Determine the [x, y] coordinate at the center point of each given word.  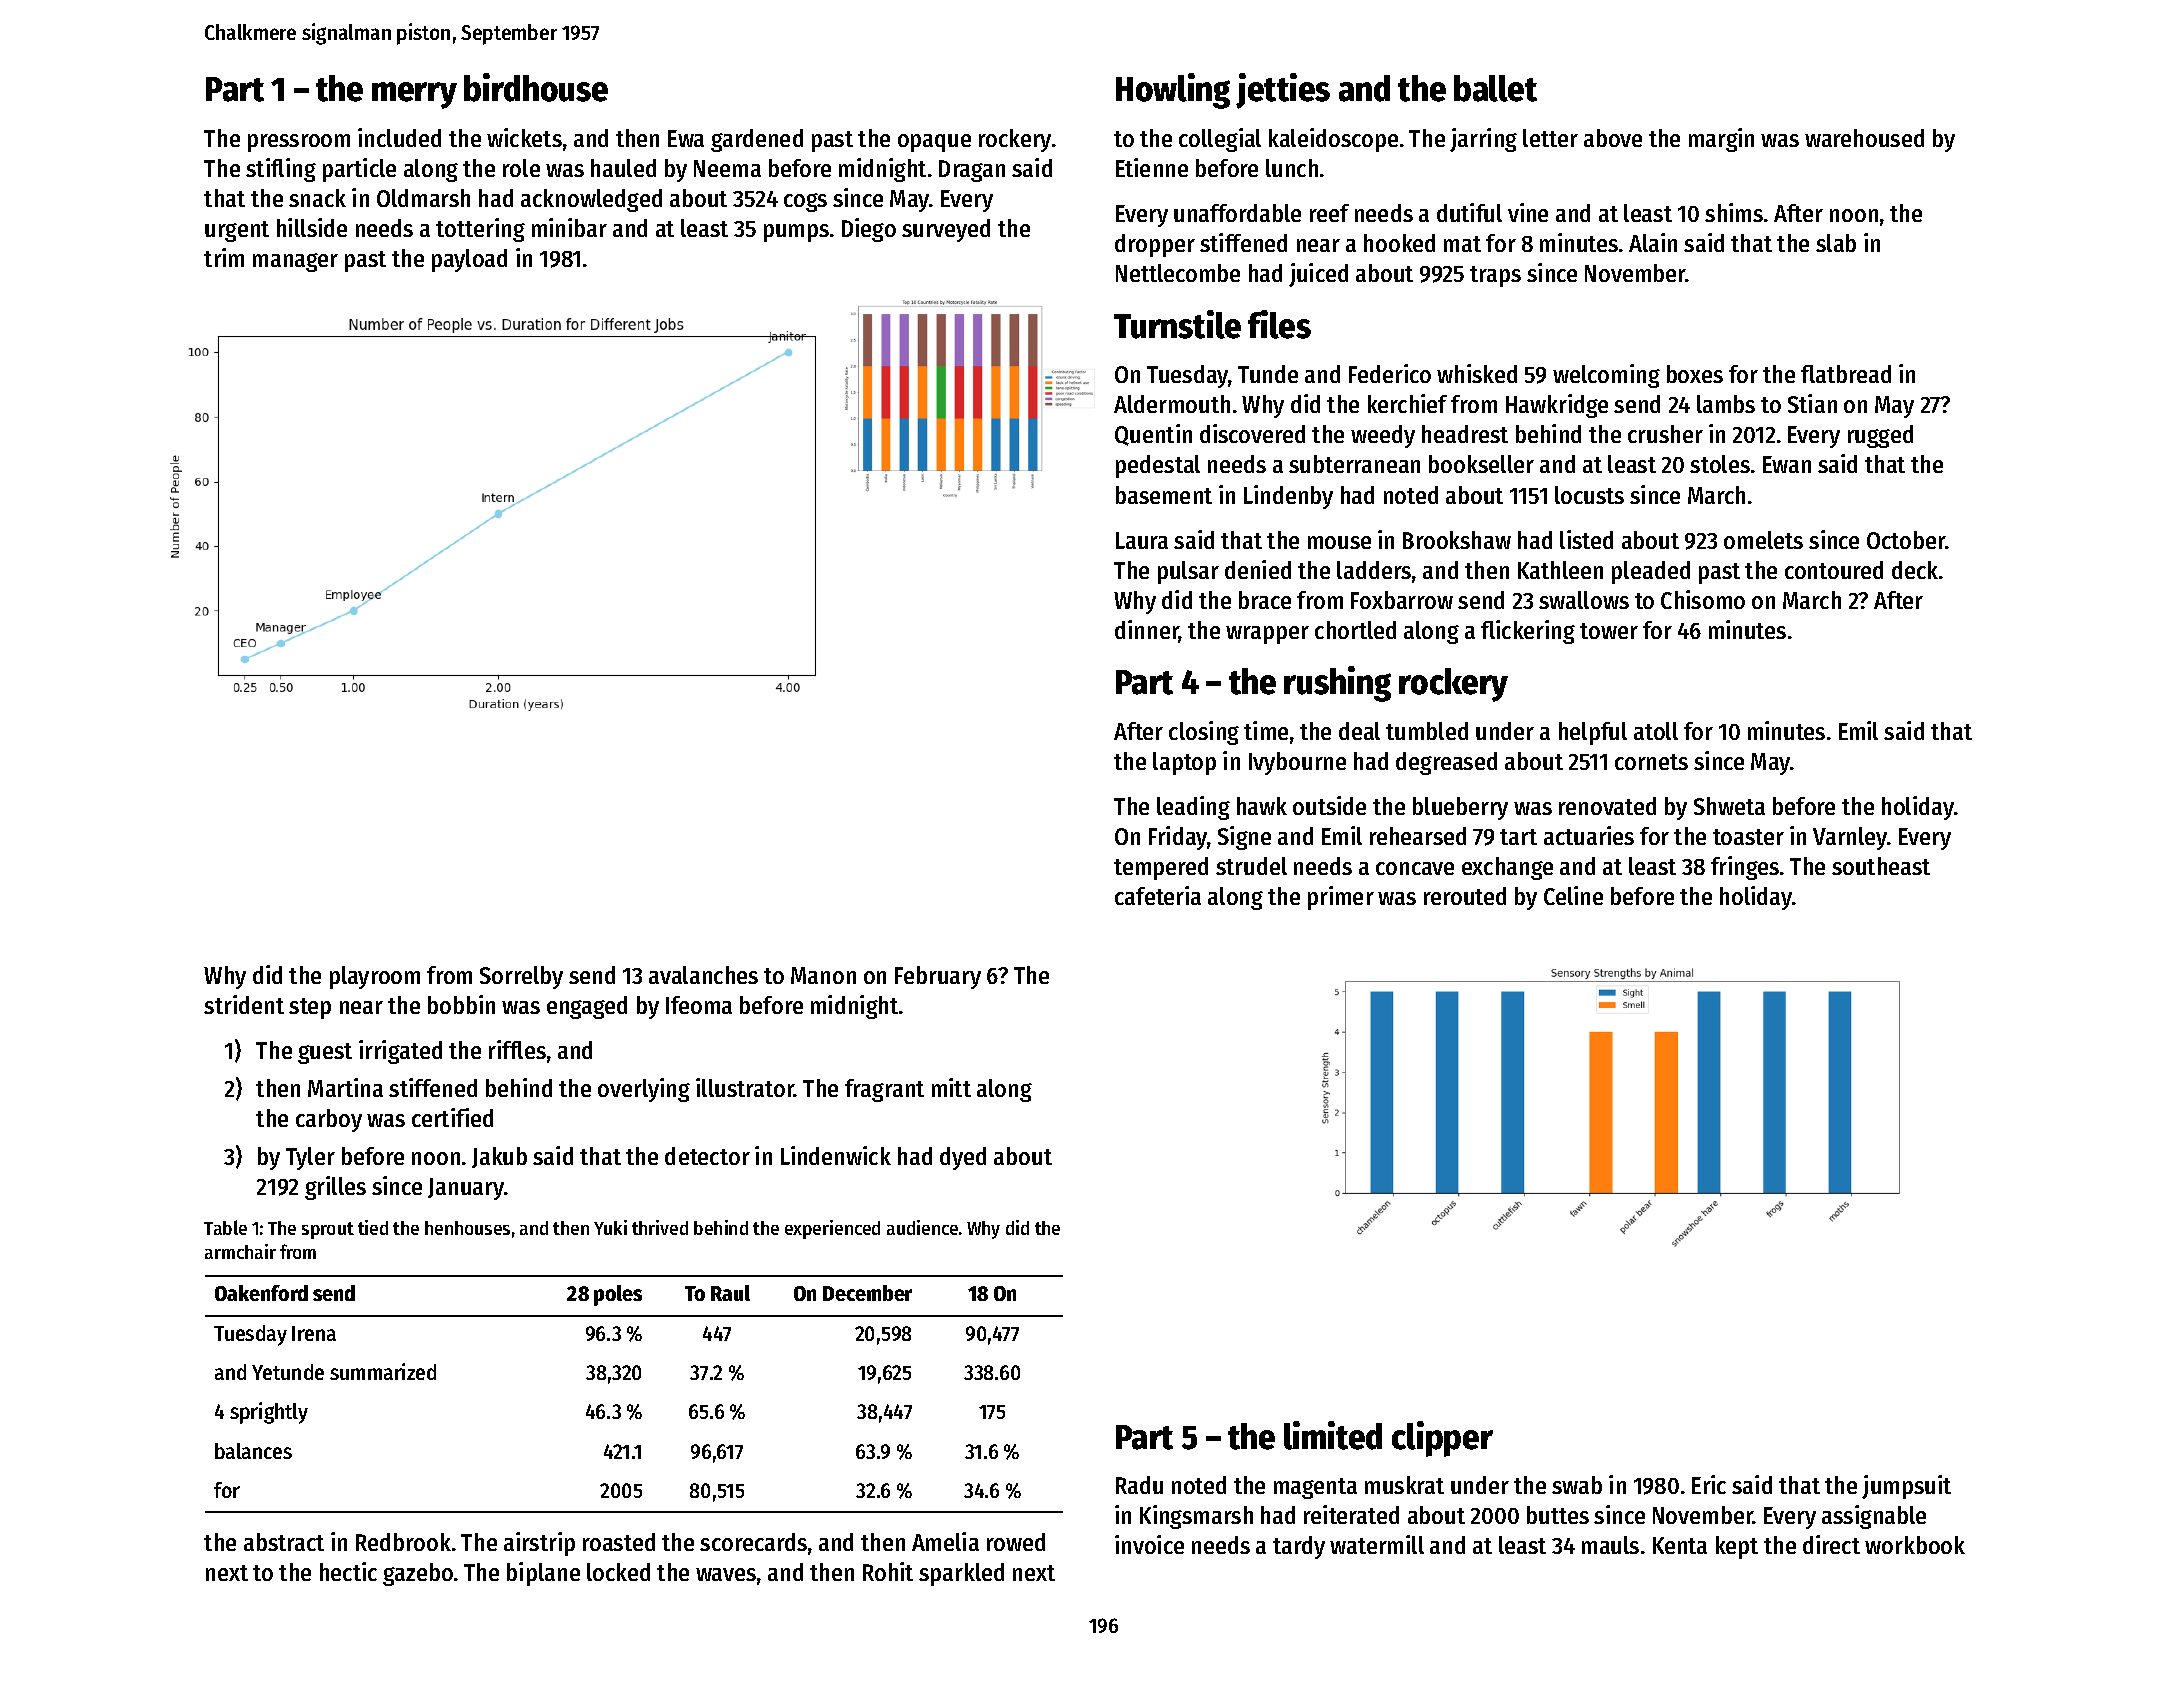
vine [1528, 212]
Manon [823, 975]
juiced [1318, 275]
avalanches [703, 975]
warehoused [1864, 138]
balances [253, 1451]
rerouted [1465, 896]
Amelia [945, 1541]
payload [469, 260]
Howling [1173, 91]
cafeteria [1158, 895]
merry [414, 95]
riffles [517, 1049]
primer [1341, 898]
